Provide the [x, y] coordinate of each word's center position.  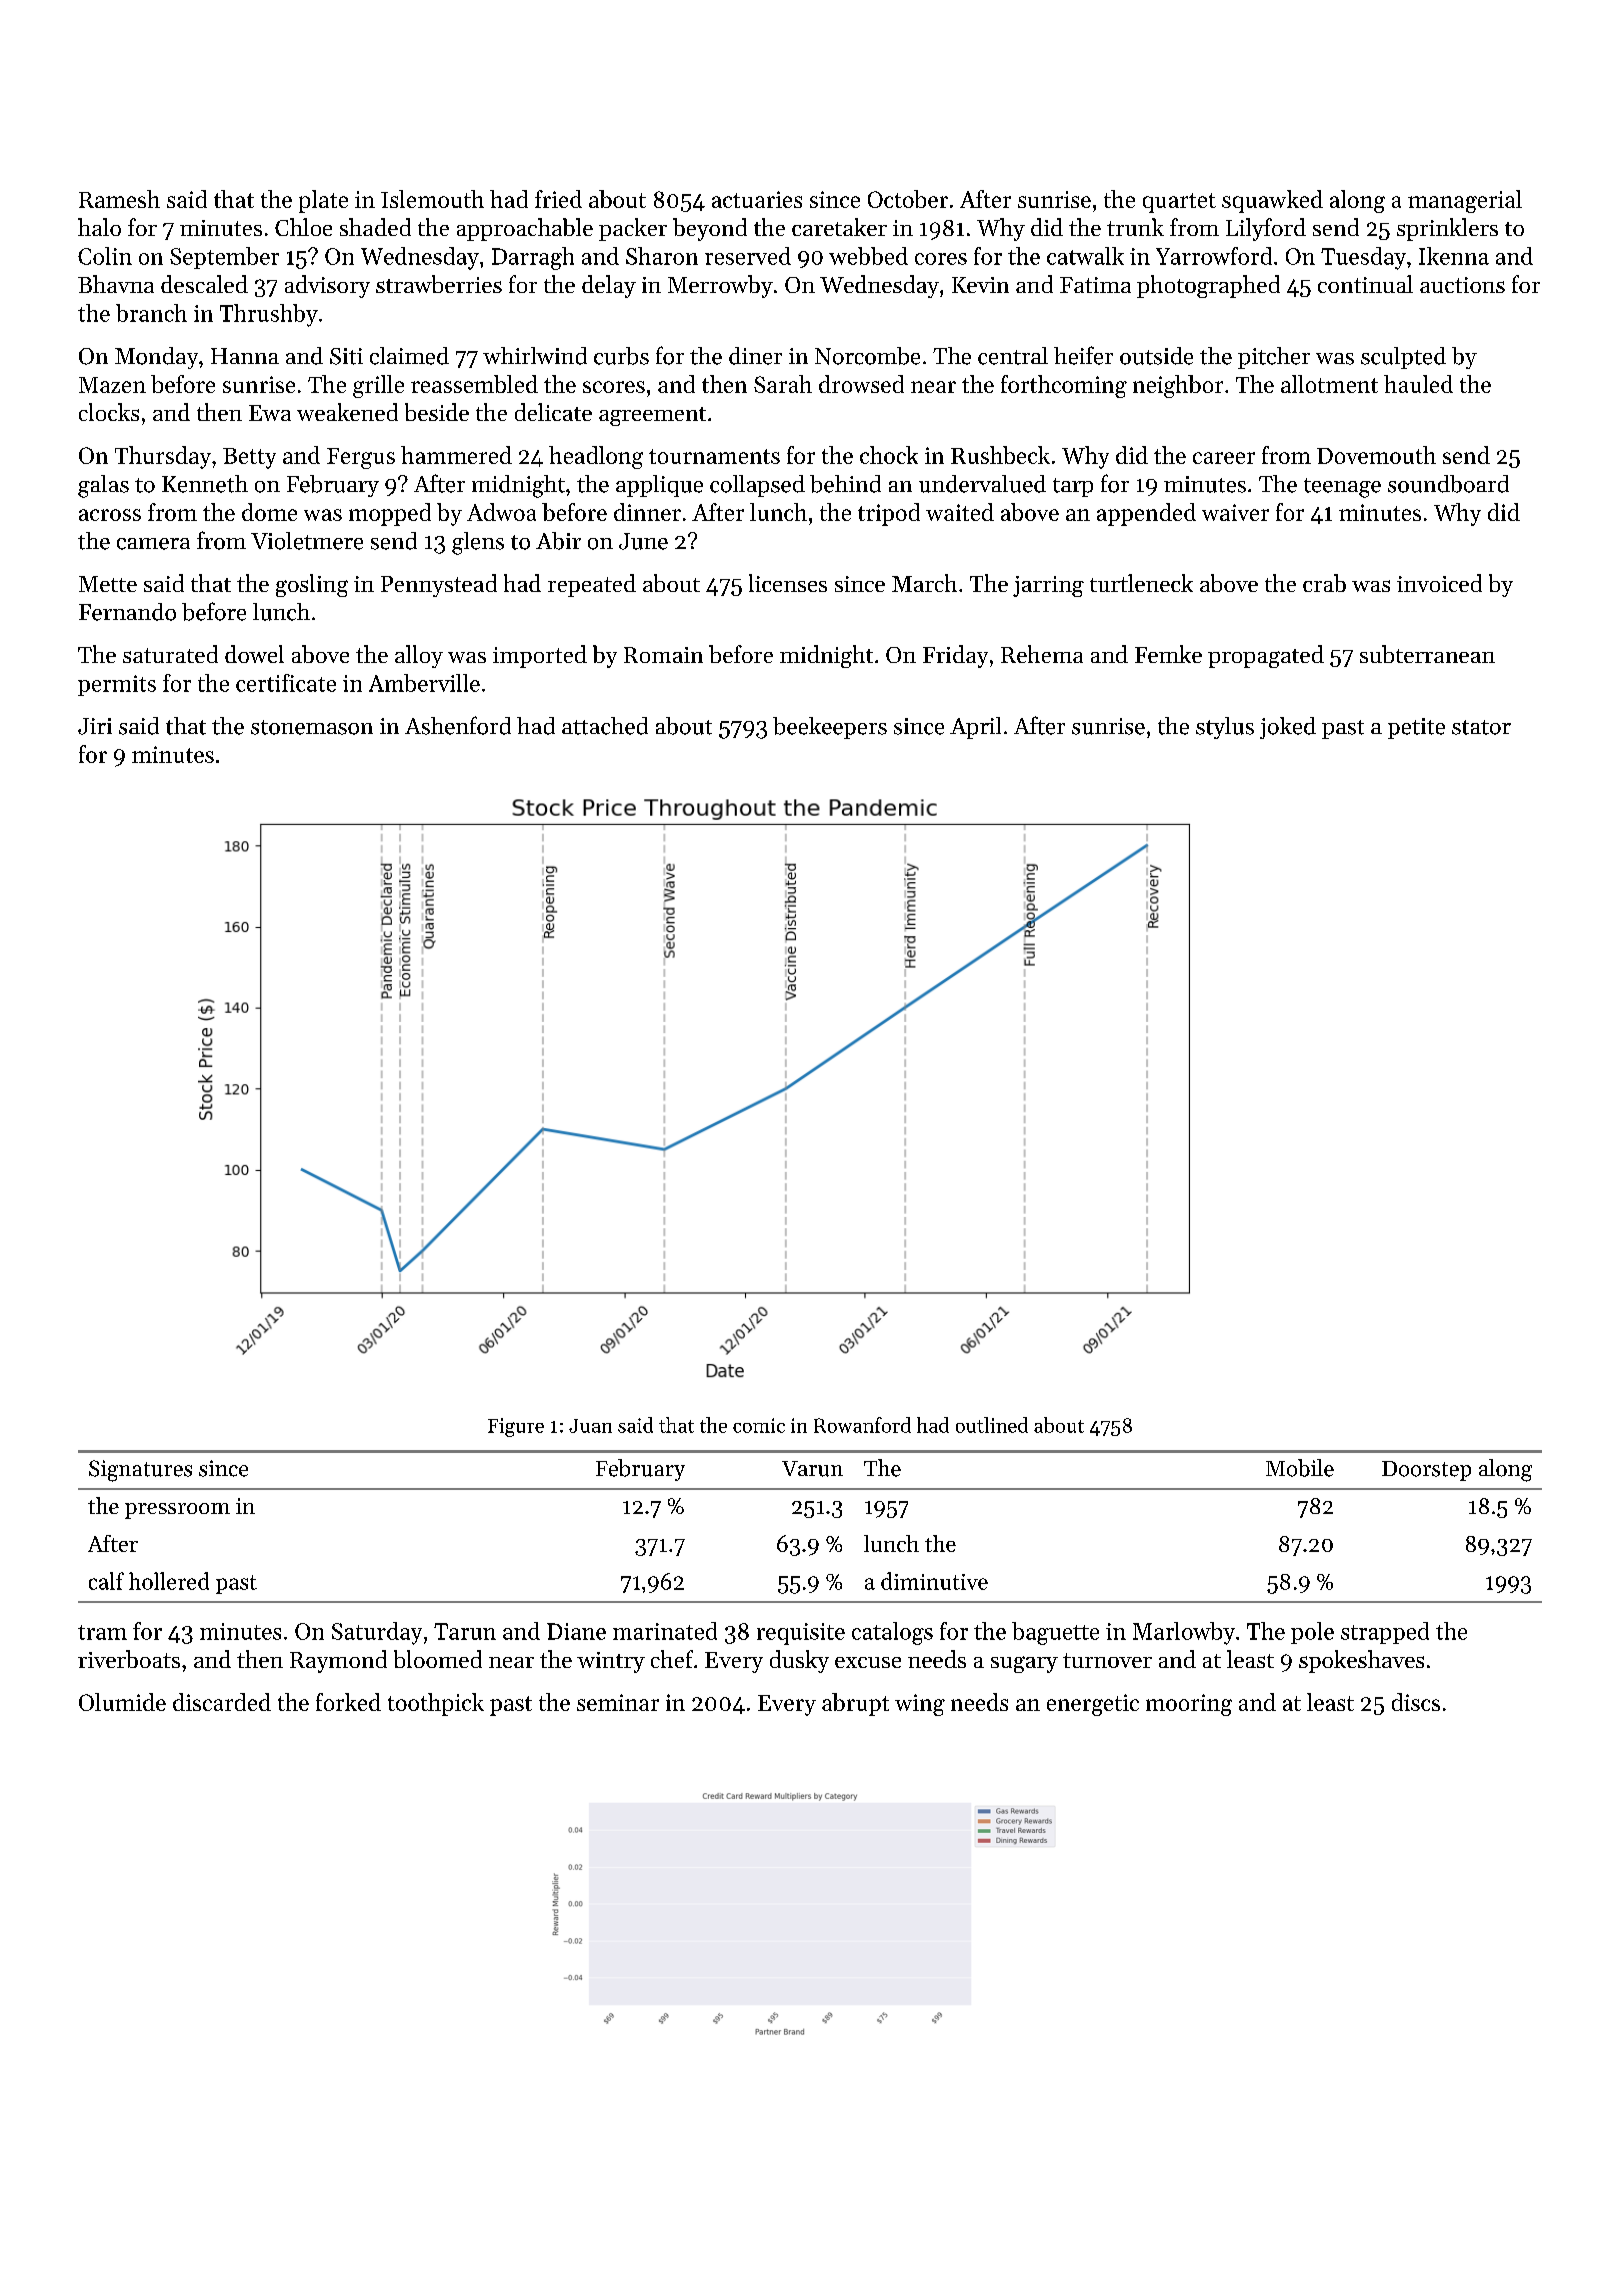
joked [1288, 728]
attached [605, 726]
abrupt [855, 1704]
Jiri [95, 726]
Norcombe [867, 356]
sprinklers [1447, 229]
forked [348, 1702]
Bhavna [116, 284]
